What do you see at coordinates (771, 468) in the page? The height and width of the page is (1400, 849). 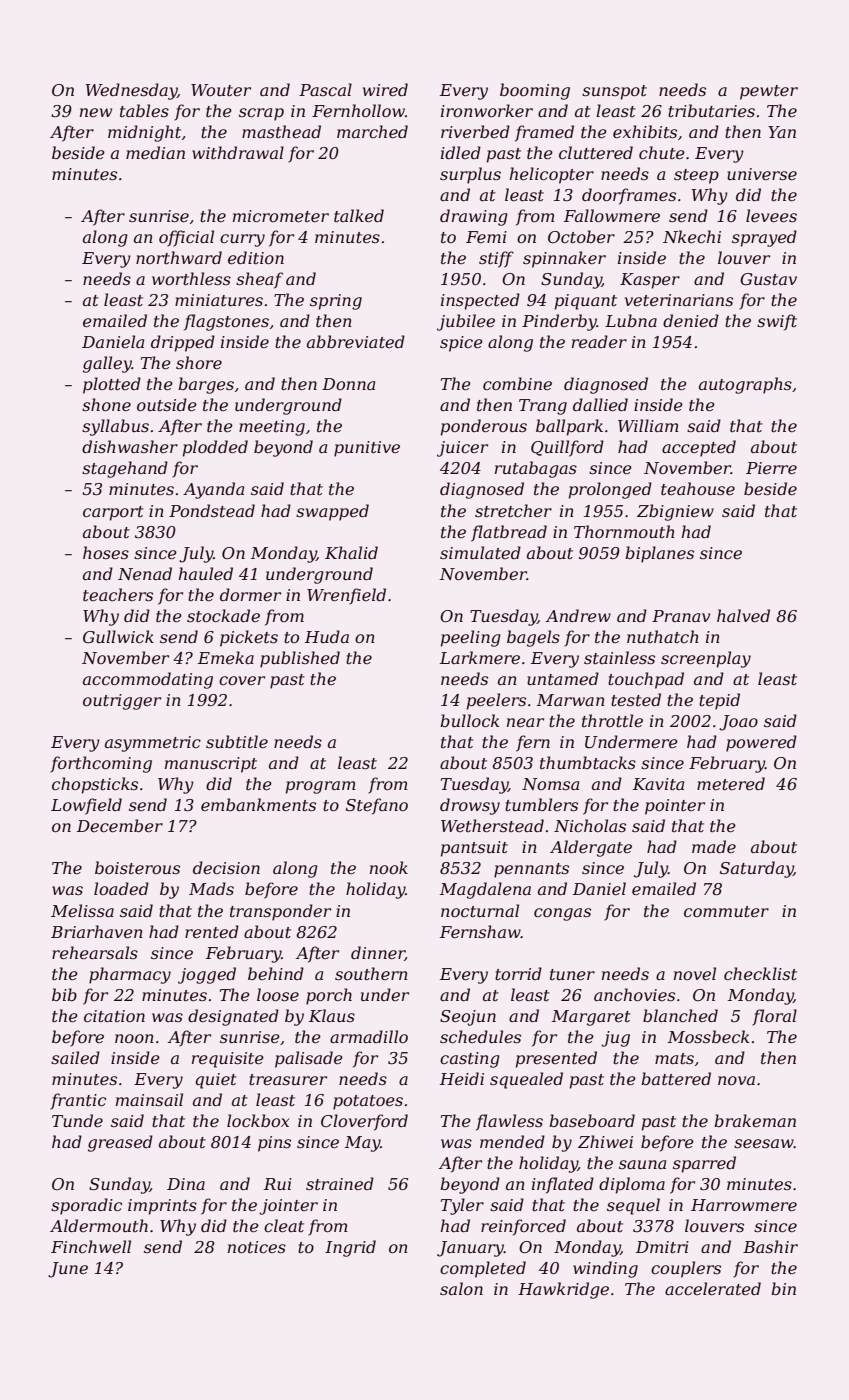 I see `Pierre` at bounding box center [771, 468].
